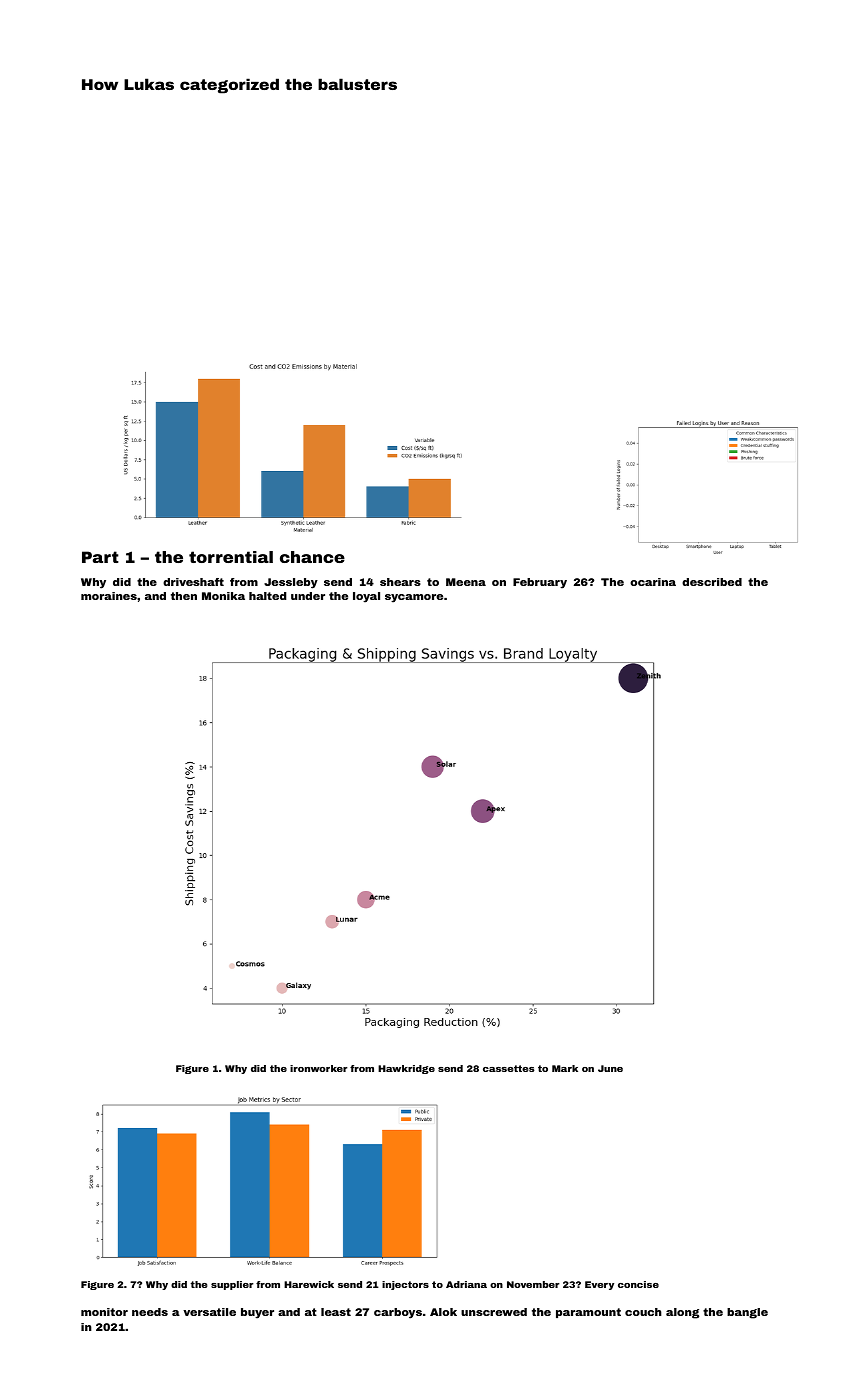  What do you see at coordinates (232, 1285) in the screenshot?
I see `supplier` at bounding box center [232, 1285].
